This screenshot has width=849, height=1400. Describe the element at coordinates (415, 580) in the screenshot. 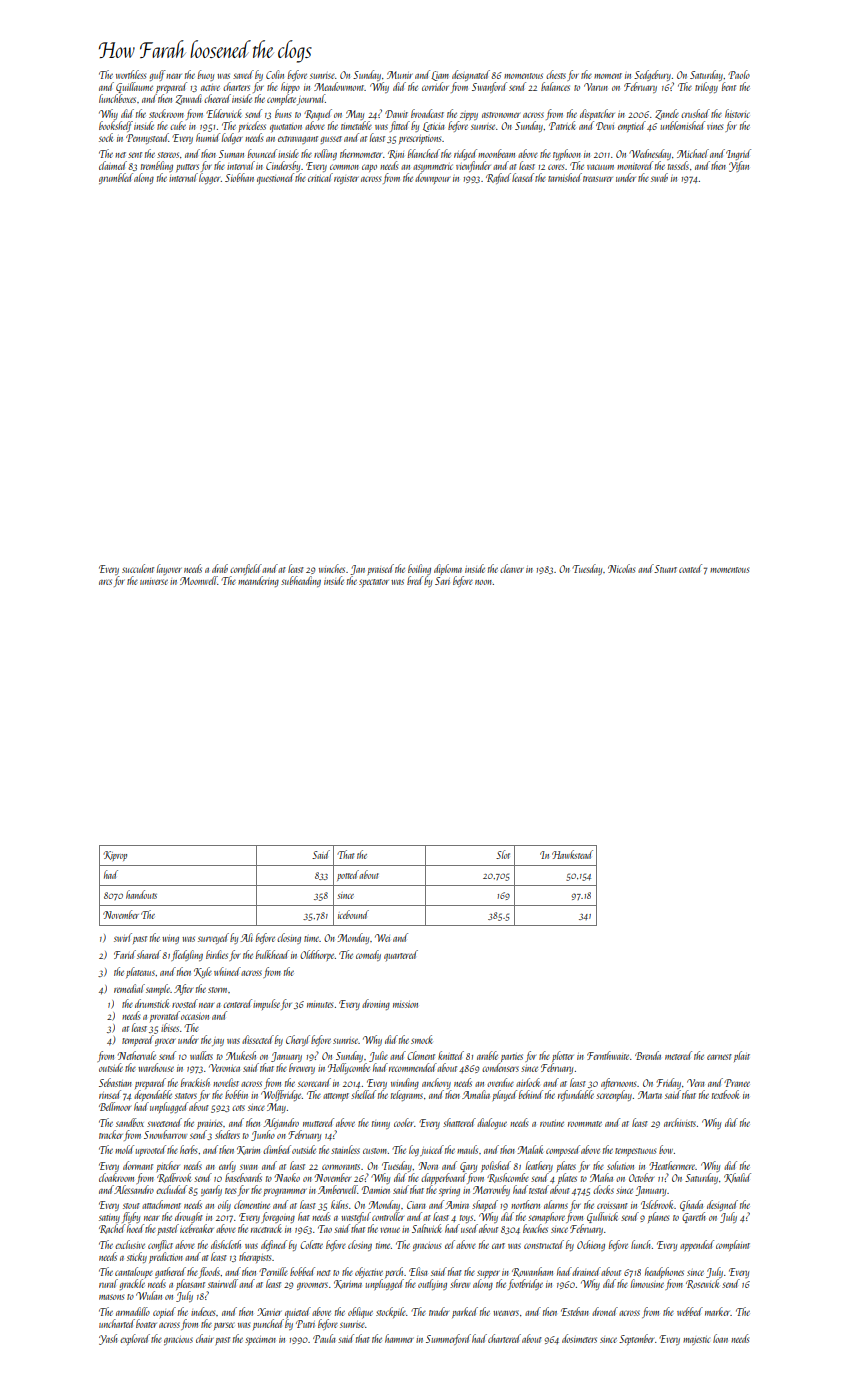

I see `bred` at that location.
